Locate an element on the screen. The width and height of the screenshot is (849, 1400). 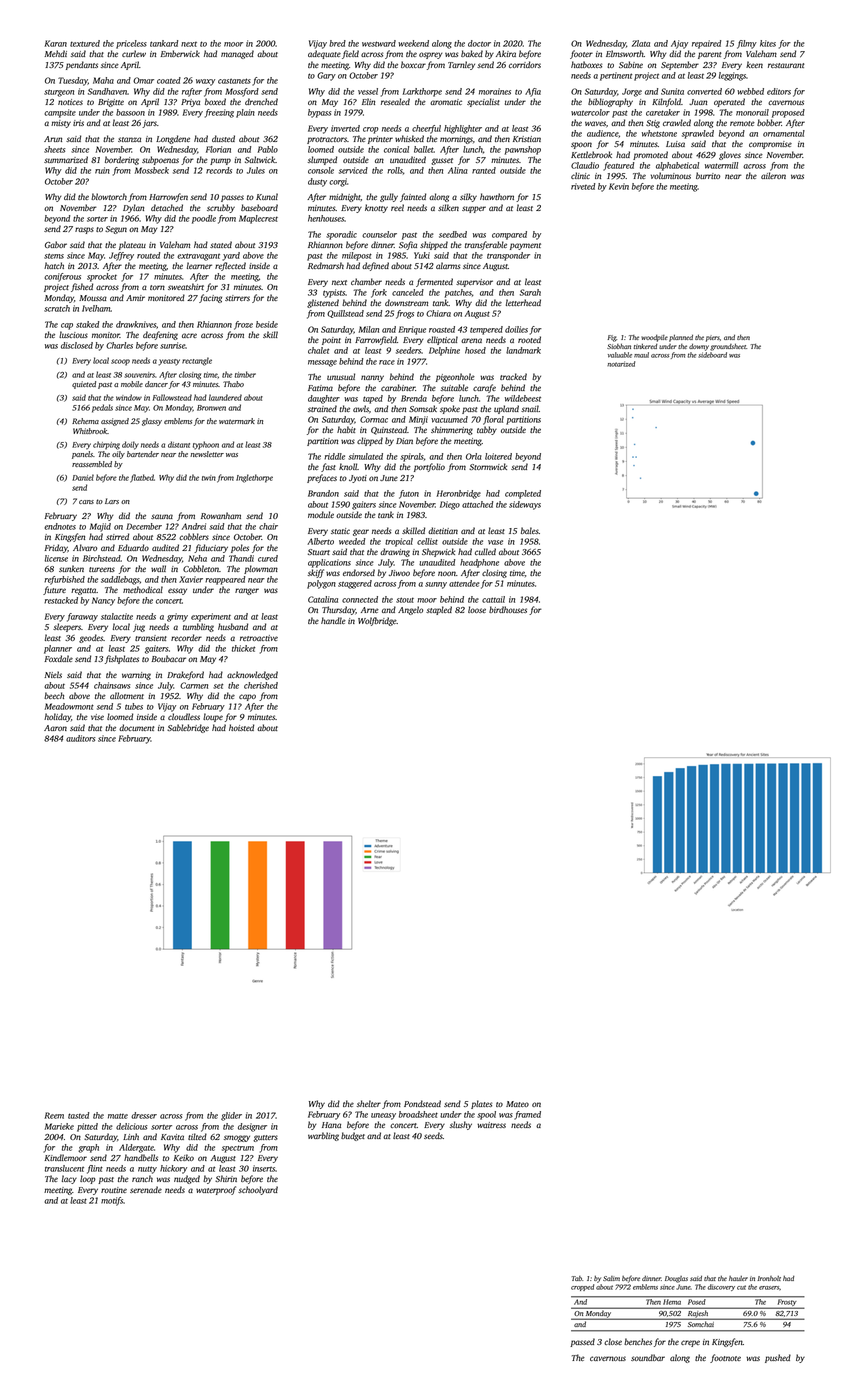
footer is located at coordinates (581, 54).
